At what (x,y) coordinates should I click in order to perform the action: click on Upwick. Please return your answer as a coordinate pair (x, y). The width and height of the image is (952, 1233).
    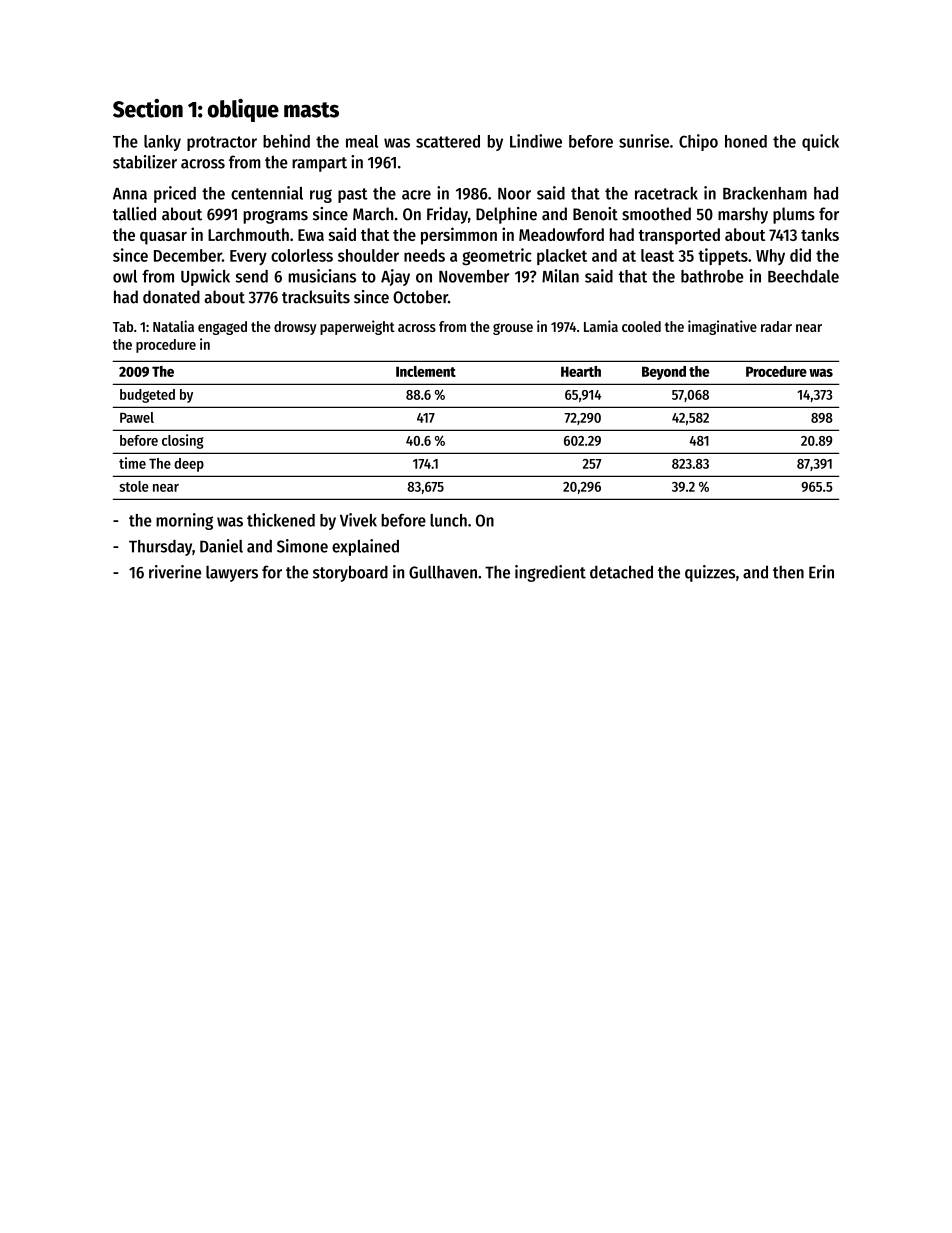
    Looking at the image, I should click on (205, 277).
